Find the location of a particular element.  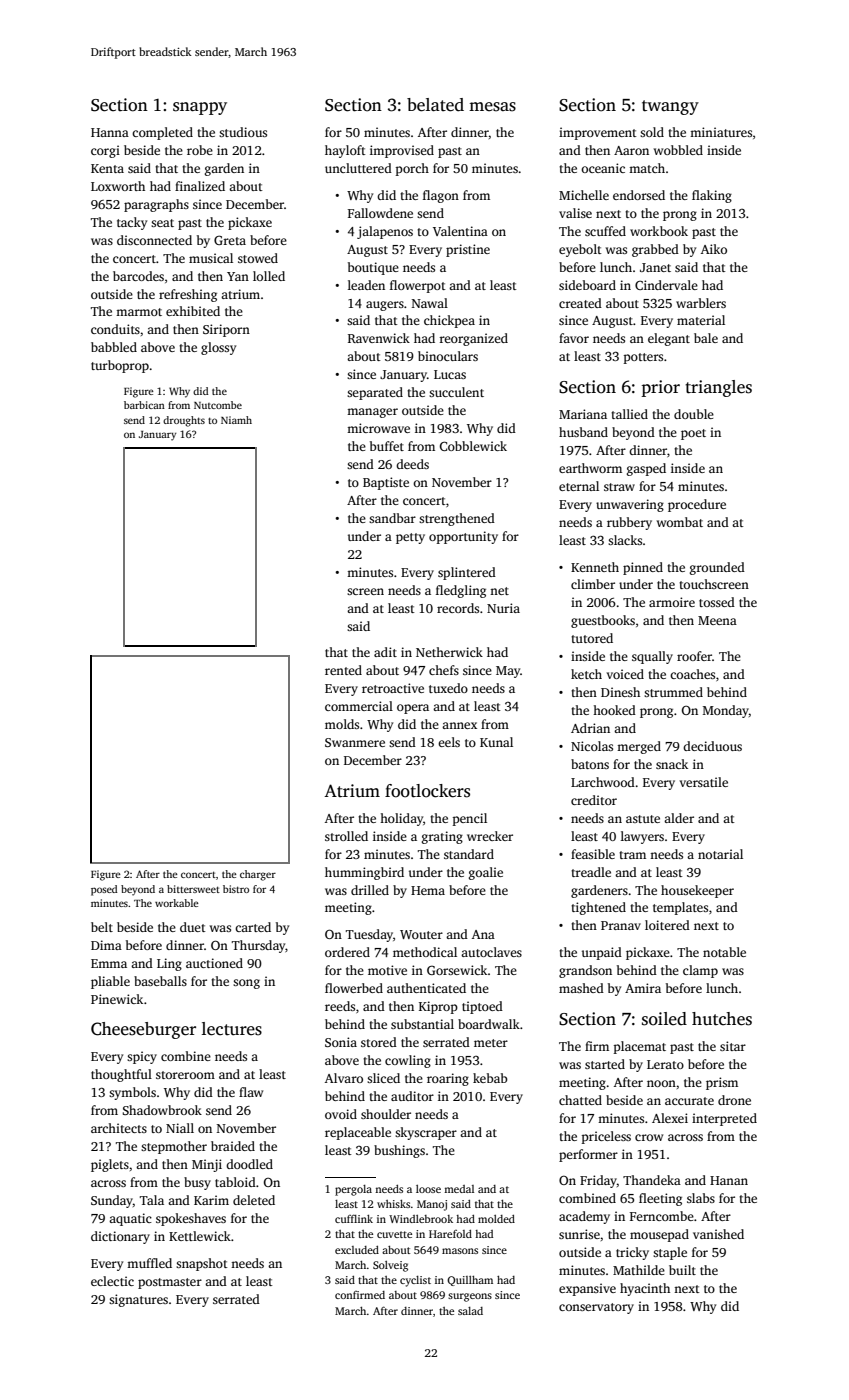

improvement is located at coordinates (598, 133).
